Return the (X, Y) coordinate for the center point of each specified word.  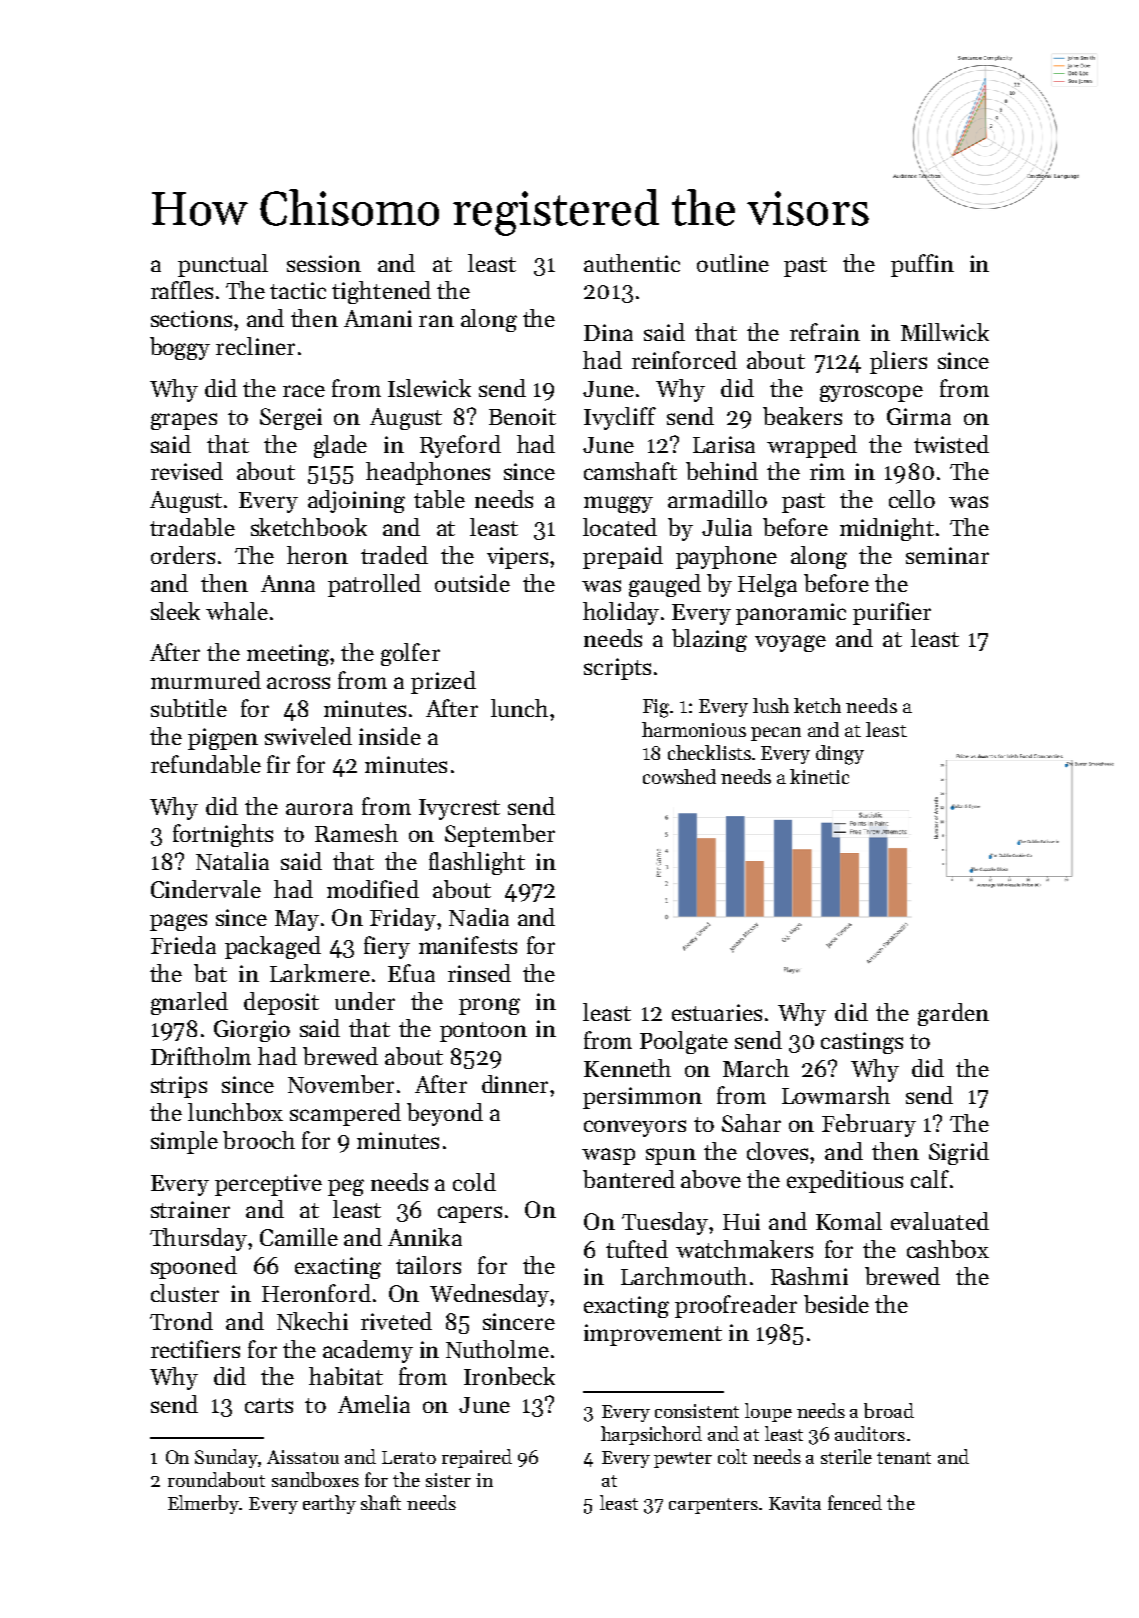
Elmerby (204, 1504)
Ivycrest (459, 809)
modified (373, 889)
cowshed (679, 776)
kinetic (819, 776)
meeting (289, 655)
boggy (180, 348)
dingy (840, 755)
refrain (825, 332)
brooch (259, 1140)
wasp (608, 1156)
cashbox (948, 1249)
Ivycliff (620, 418)
